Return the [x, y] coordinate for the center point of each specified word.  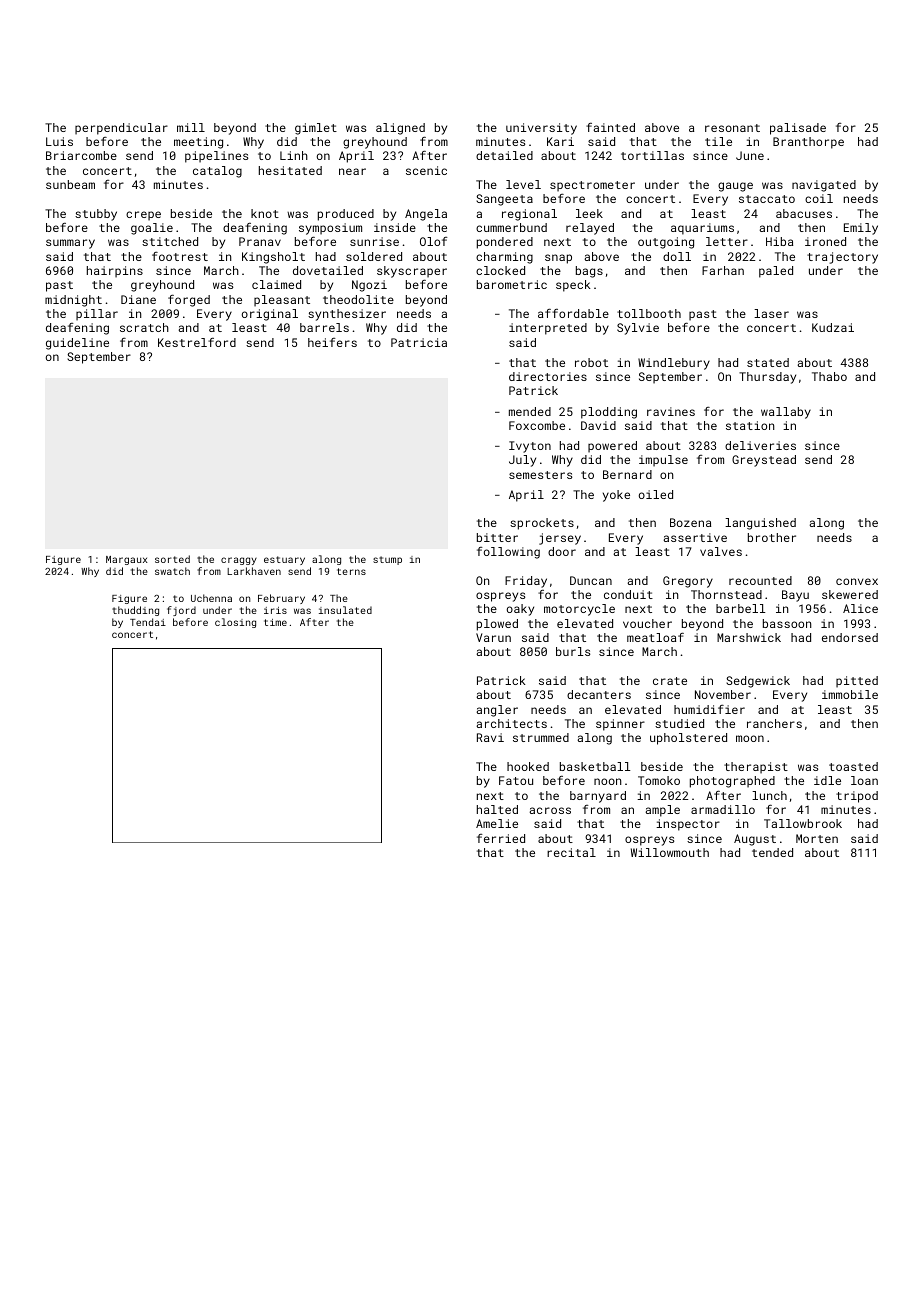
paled [776, 272]
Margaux [127, 560]
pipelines [216, 157]
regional [529, 215]
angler [497, 711]
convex [857, 581]
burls [573, 651]
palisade [798, 129]
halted [497, 809]
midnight [73, 301]
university [541, 129]
